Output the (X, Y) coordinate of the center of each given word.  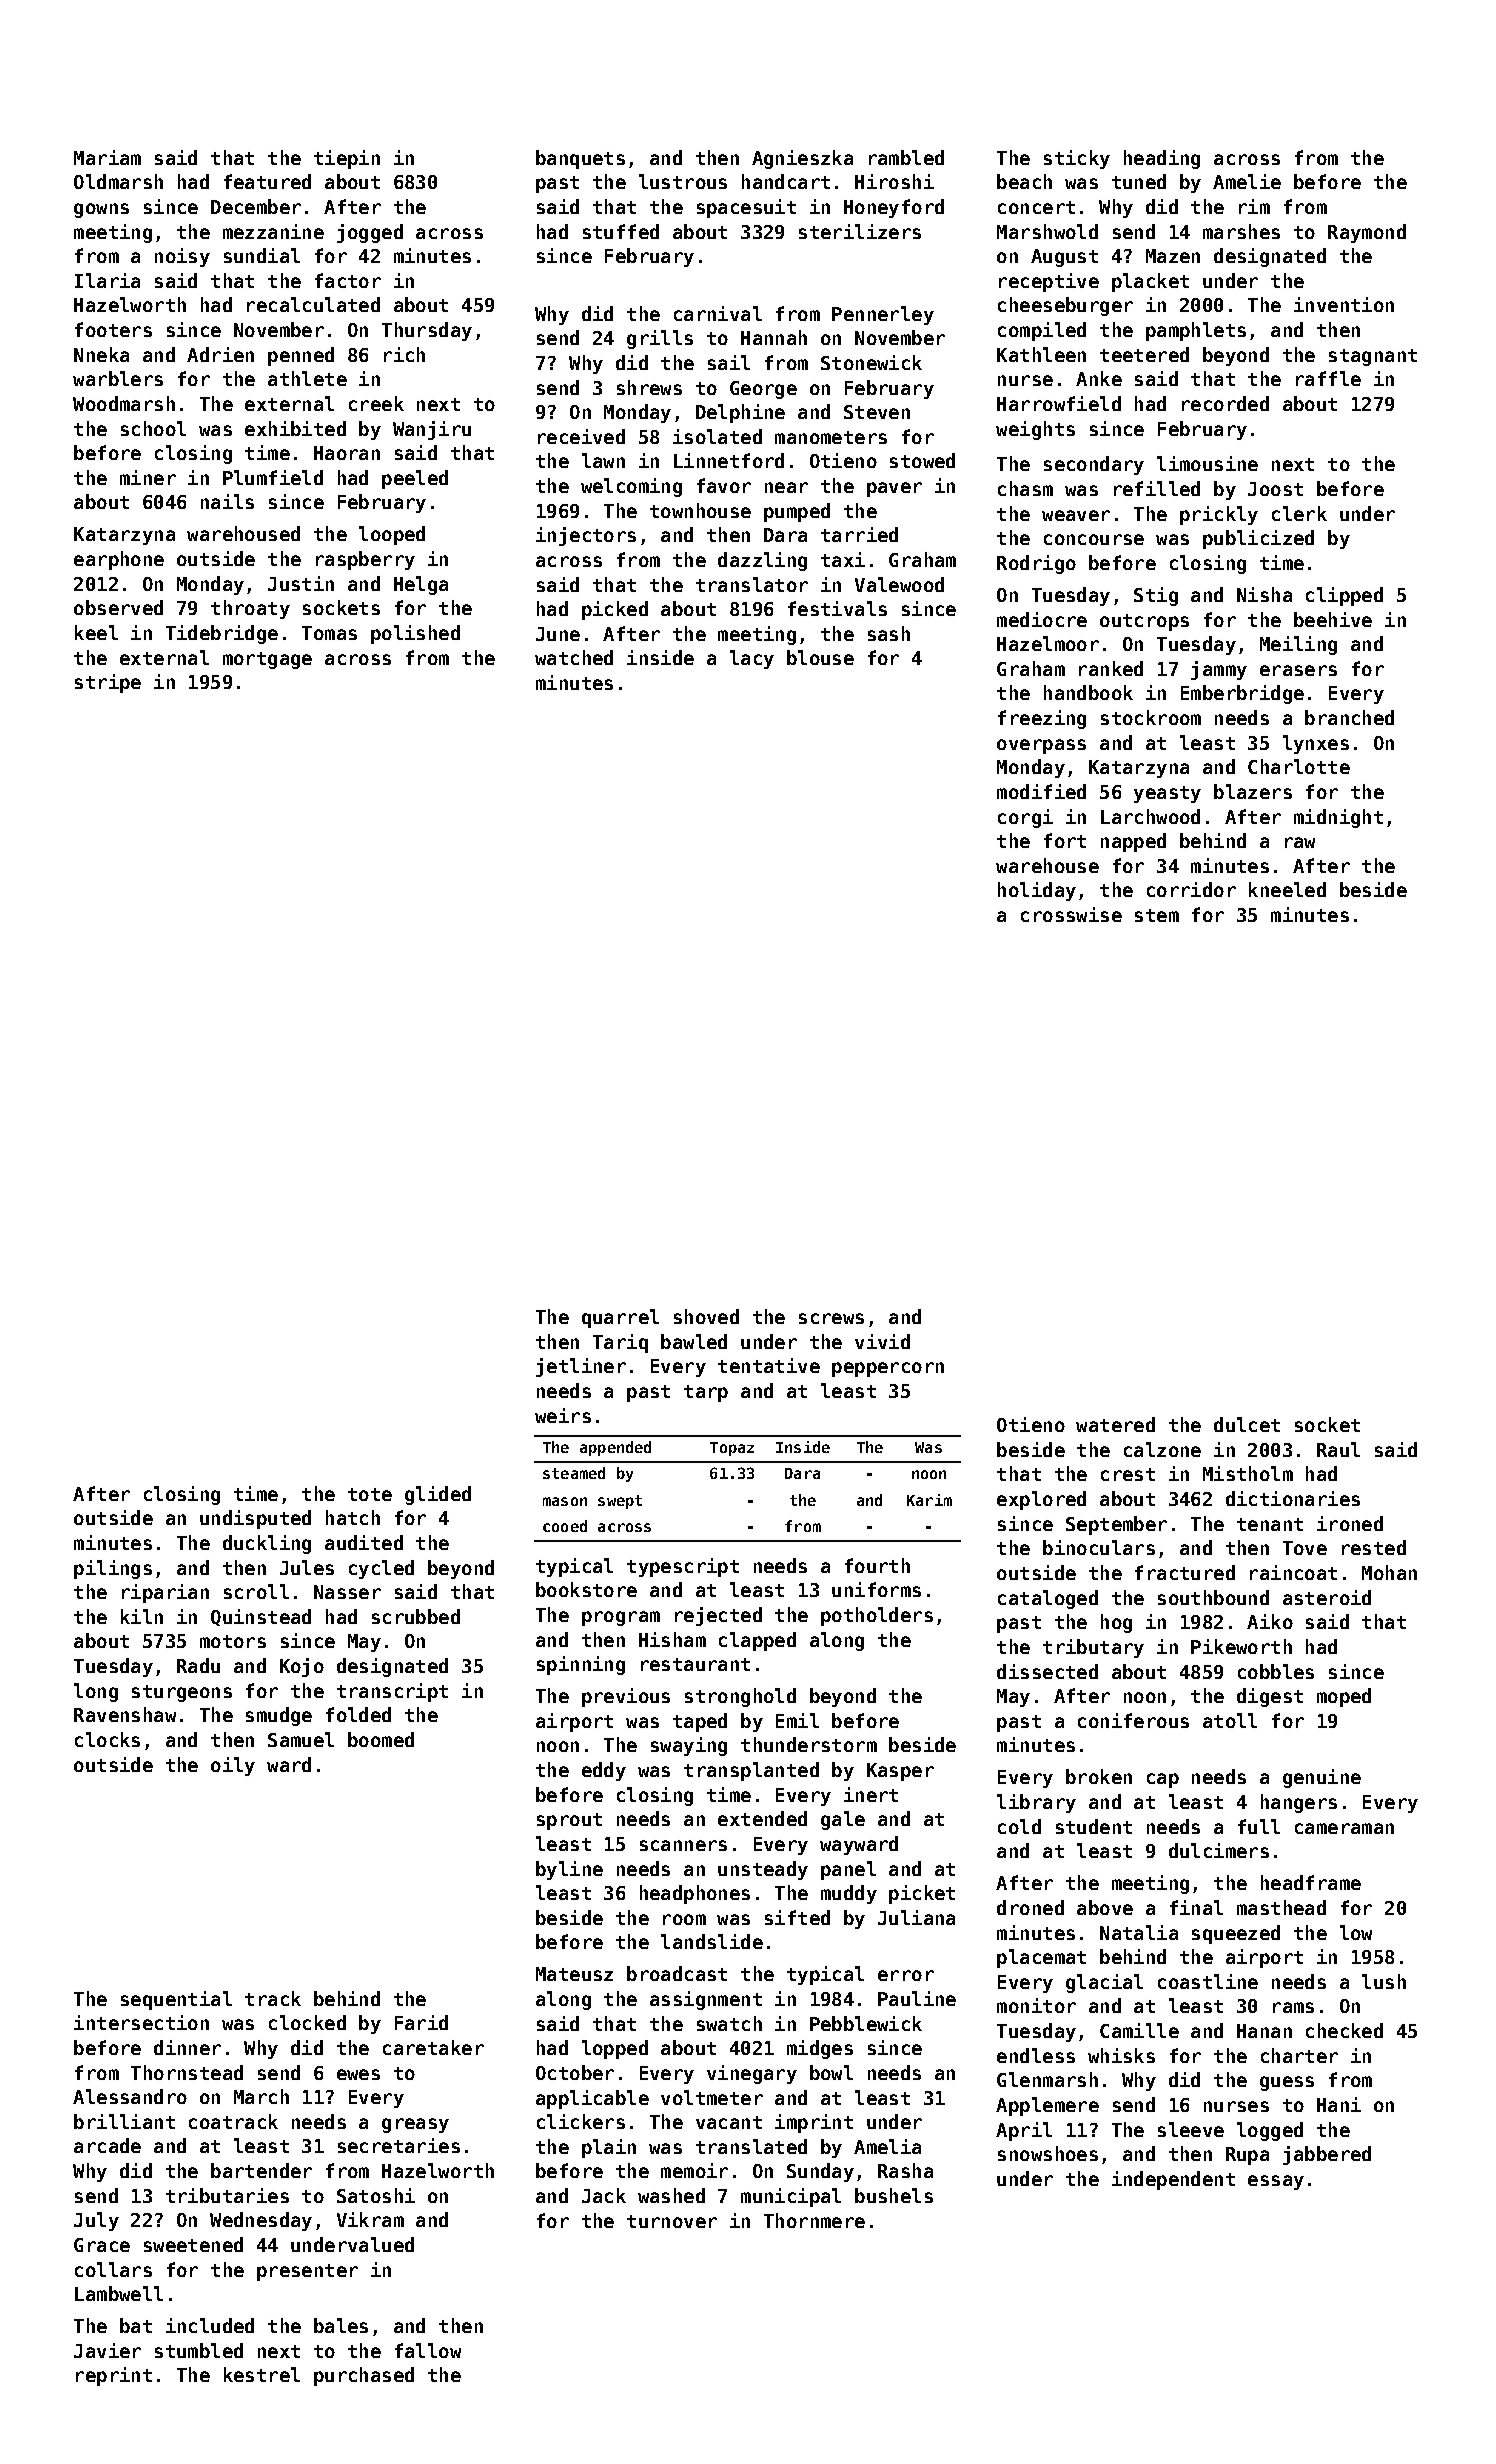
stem (1157, 915)
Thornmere (814, 2220)
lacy (752, 659)
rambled (906, 157)
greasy (415, 2125)
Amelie (1247, 181)
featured (267, 181)
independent (1173, 2180)
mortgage (267, 660)
